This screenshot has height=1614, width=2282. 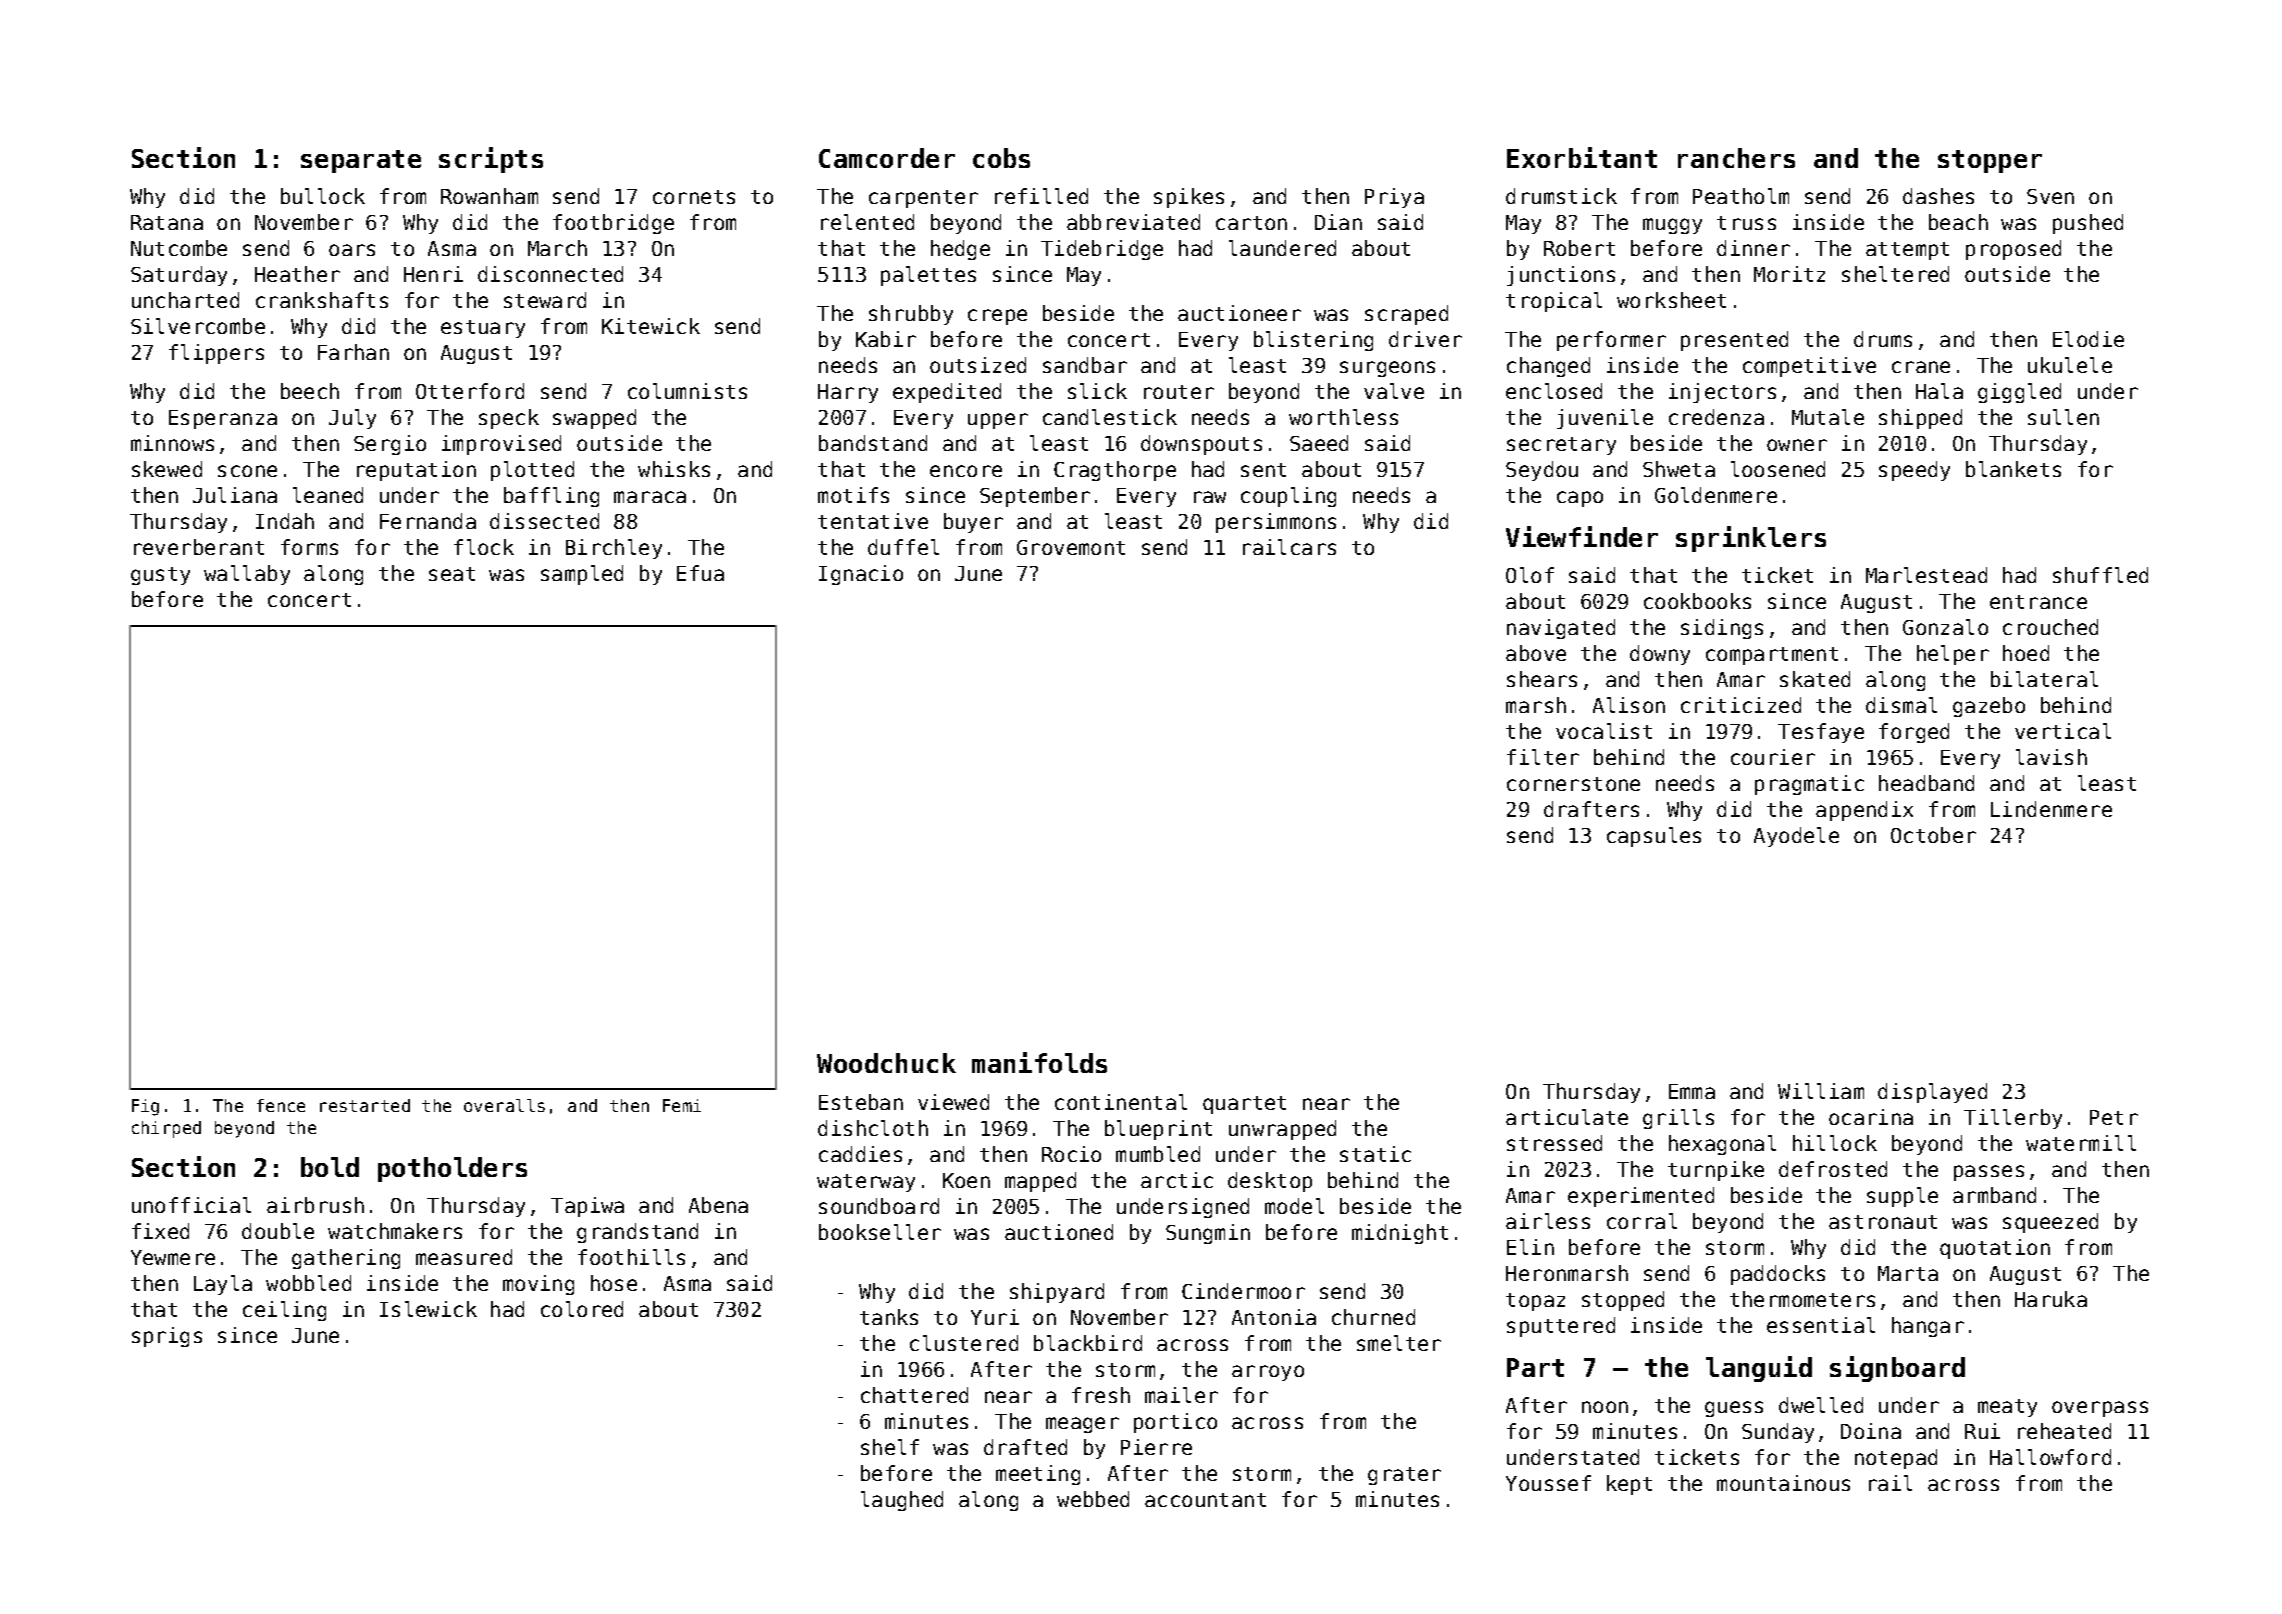 What do you see at coordinates (587, 1207) in the screenshot?
I see `Tapiwa` at bounding box center [587, 1207].
